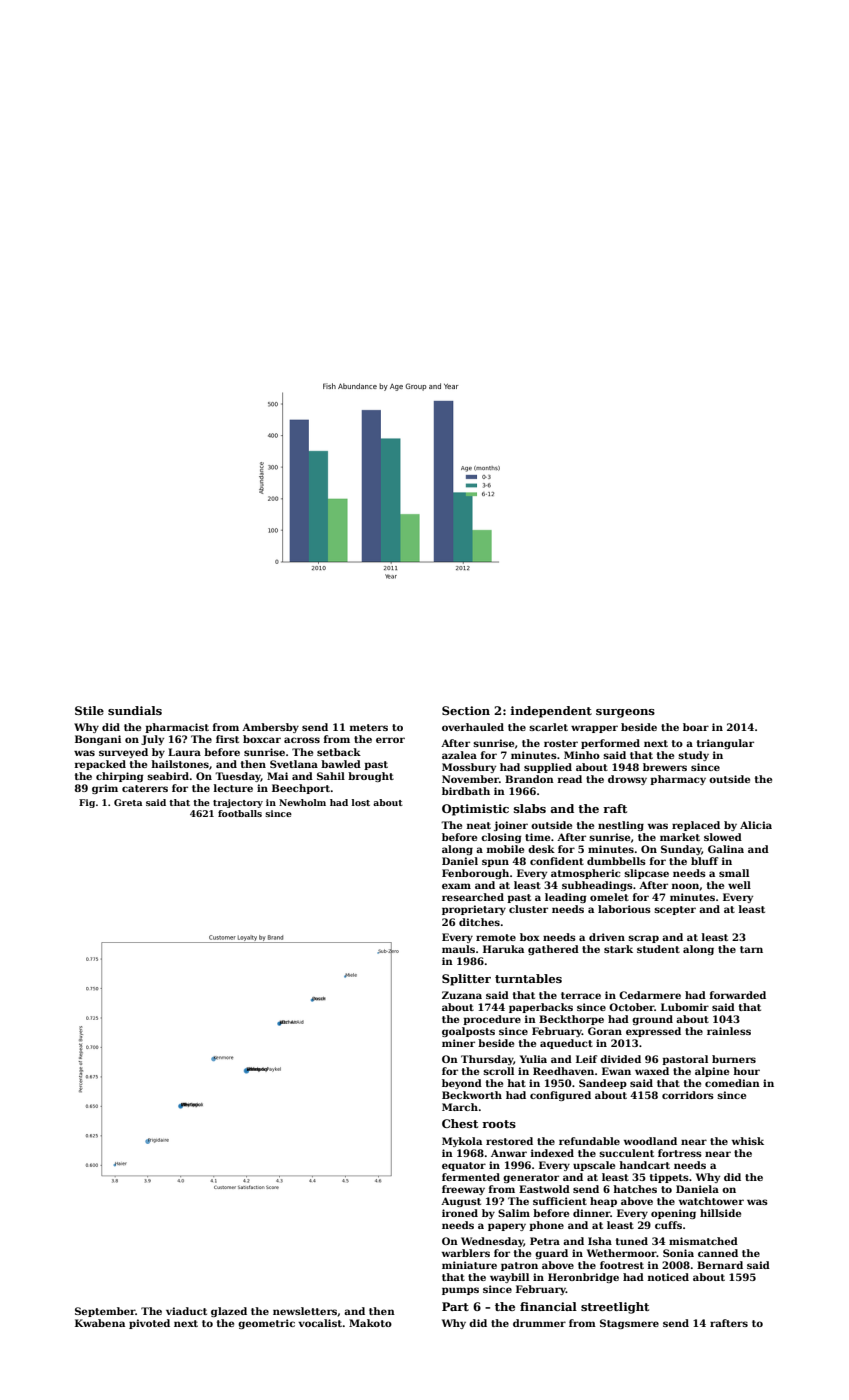 This screenshot has height=1400, width=849. What do you see at coordinates (466, 710) in the screenshot?
I see `Section` at bounding box center [466, 710].
